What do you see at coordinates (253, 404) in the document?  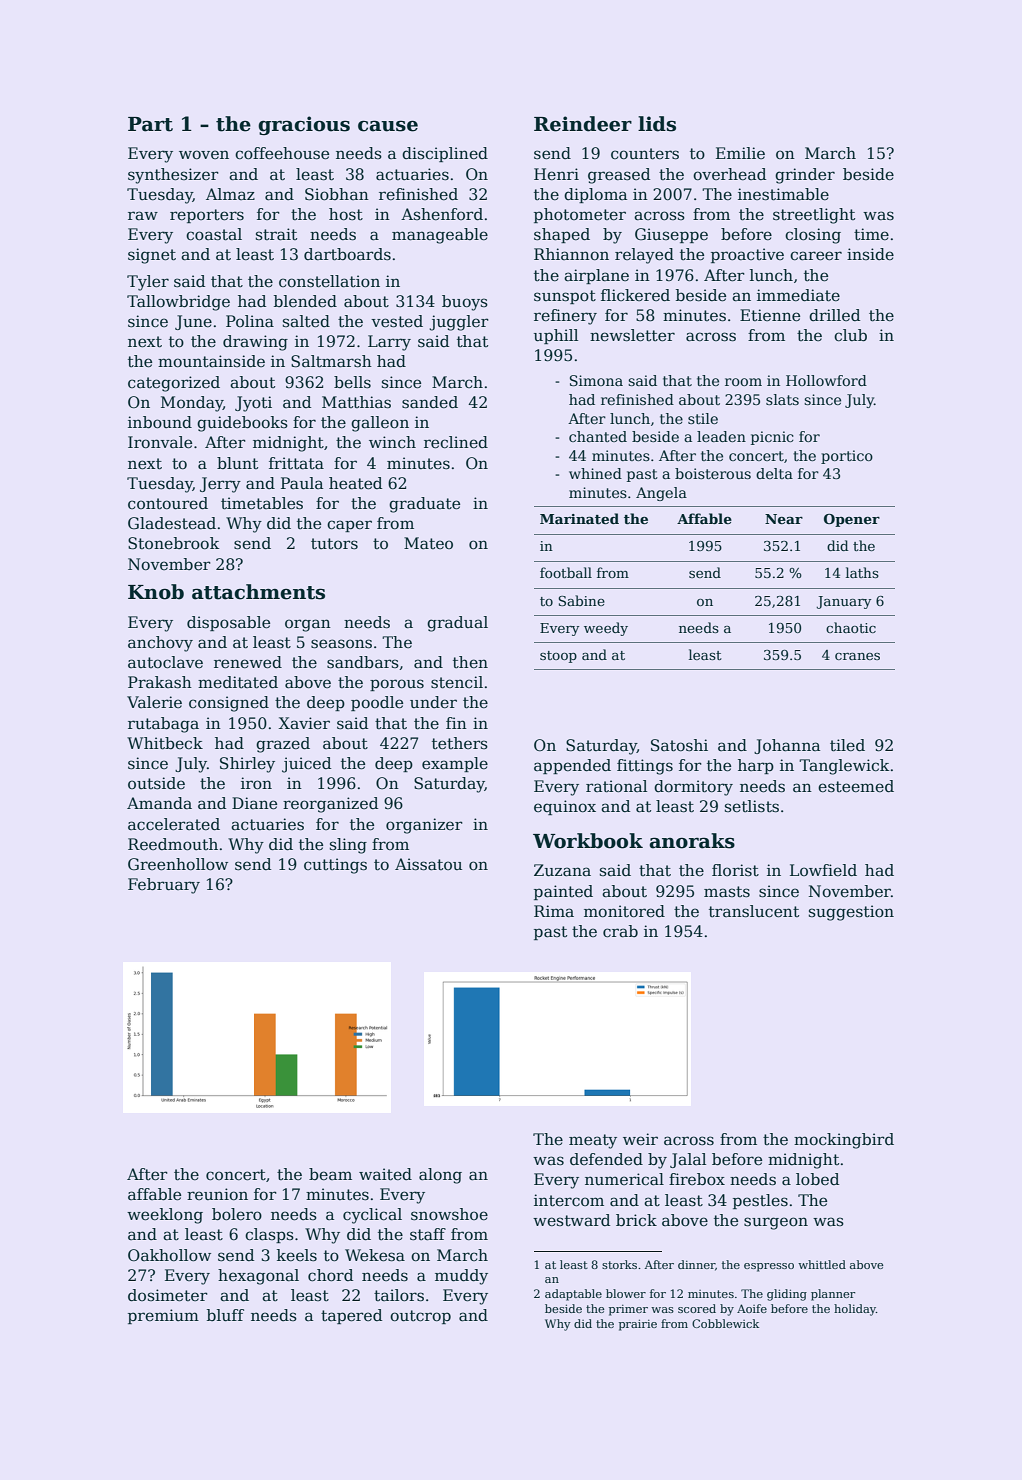 I see `Jyoti` at bounding box center [253, 404].
